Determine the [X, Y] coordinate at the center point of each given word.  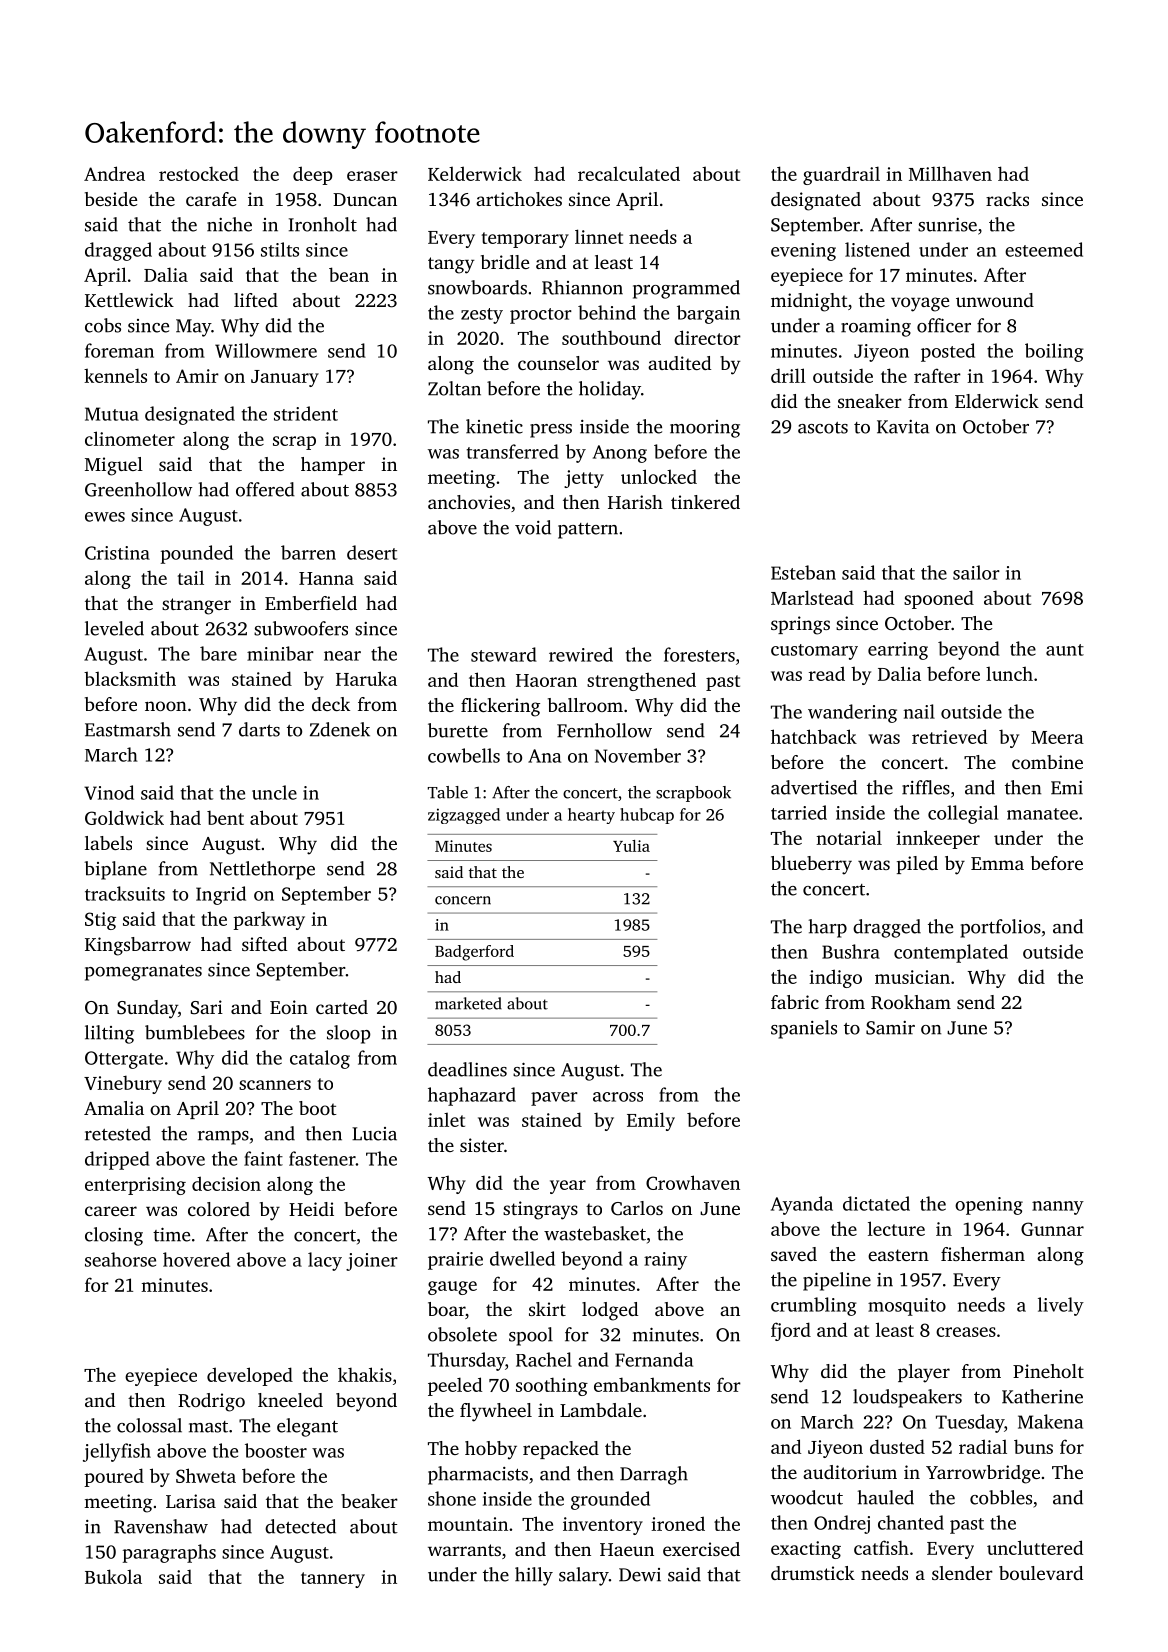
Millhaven [950, 173]
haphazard [472, 1096]
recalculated [629, 173]
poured [114, 1477]
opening [989, 1206]
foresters [699, 654]
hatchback [814, 736]
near [342, 656]
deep [312, 175]
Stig [100, 921]
